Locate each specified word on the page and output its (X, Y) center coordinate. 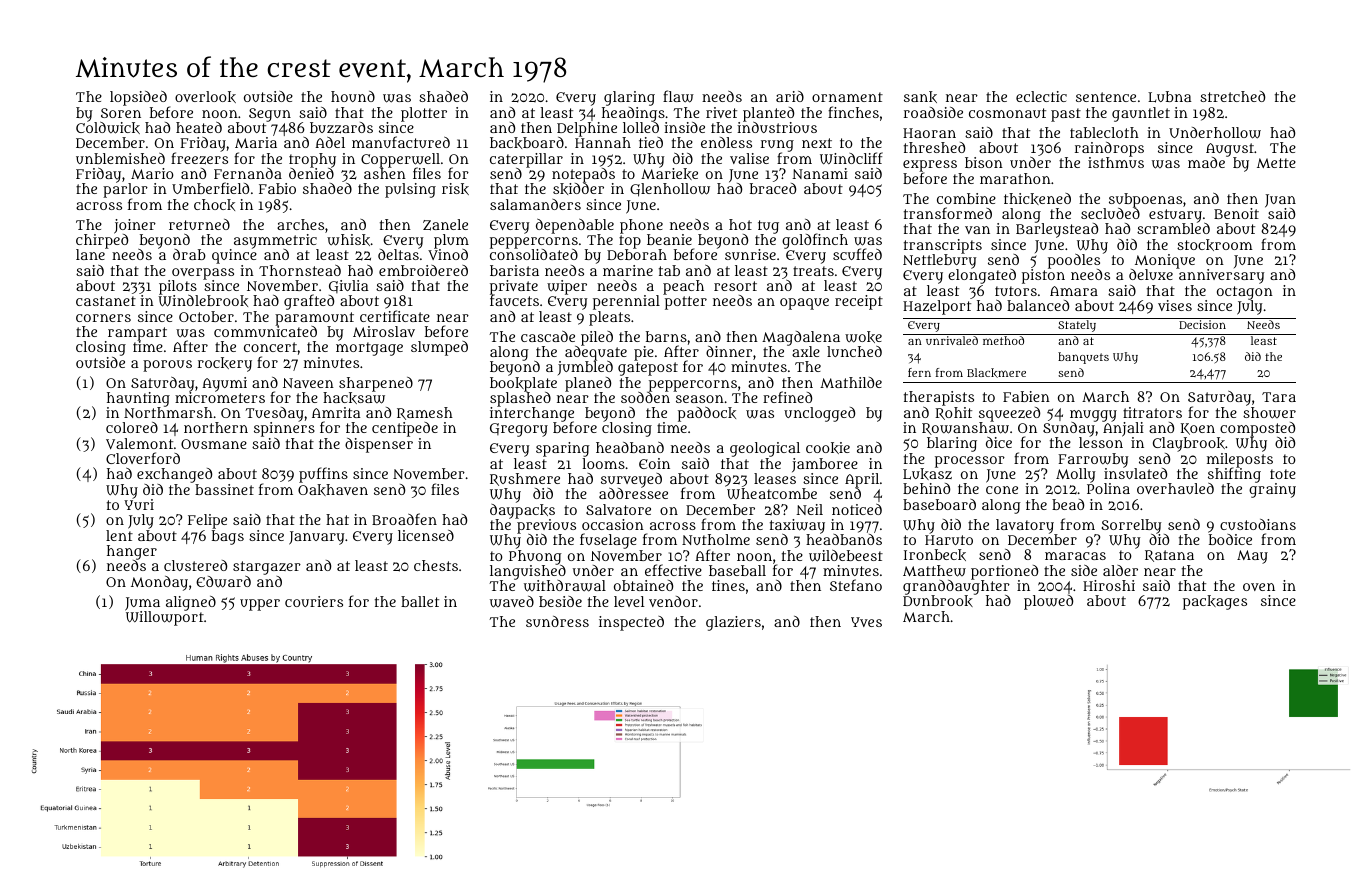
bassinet (224, 489)
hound (353, 96)
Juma (142, 604)
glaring (629, 98)
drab (189, 254)
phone (641, 226)
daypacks (522, 511)
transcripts (943, 246)
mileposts (1240, 460)
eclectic (1041, 96)
